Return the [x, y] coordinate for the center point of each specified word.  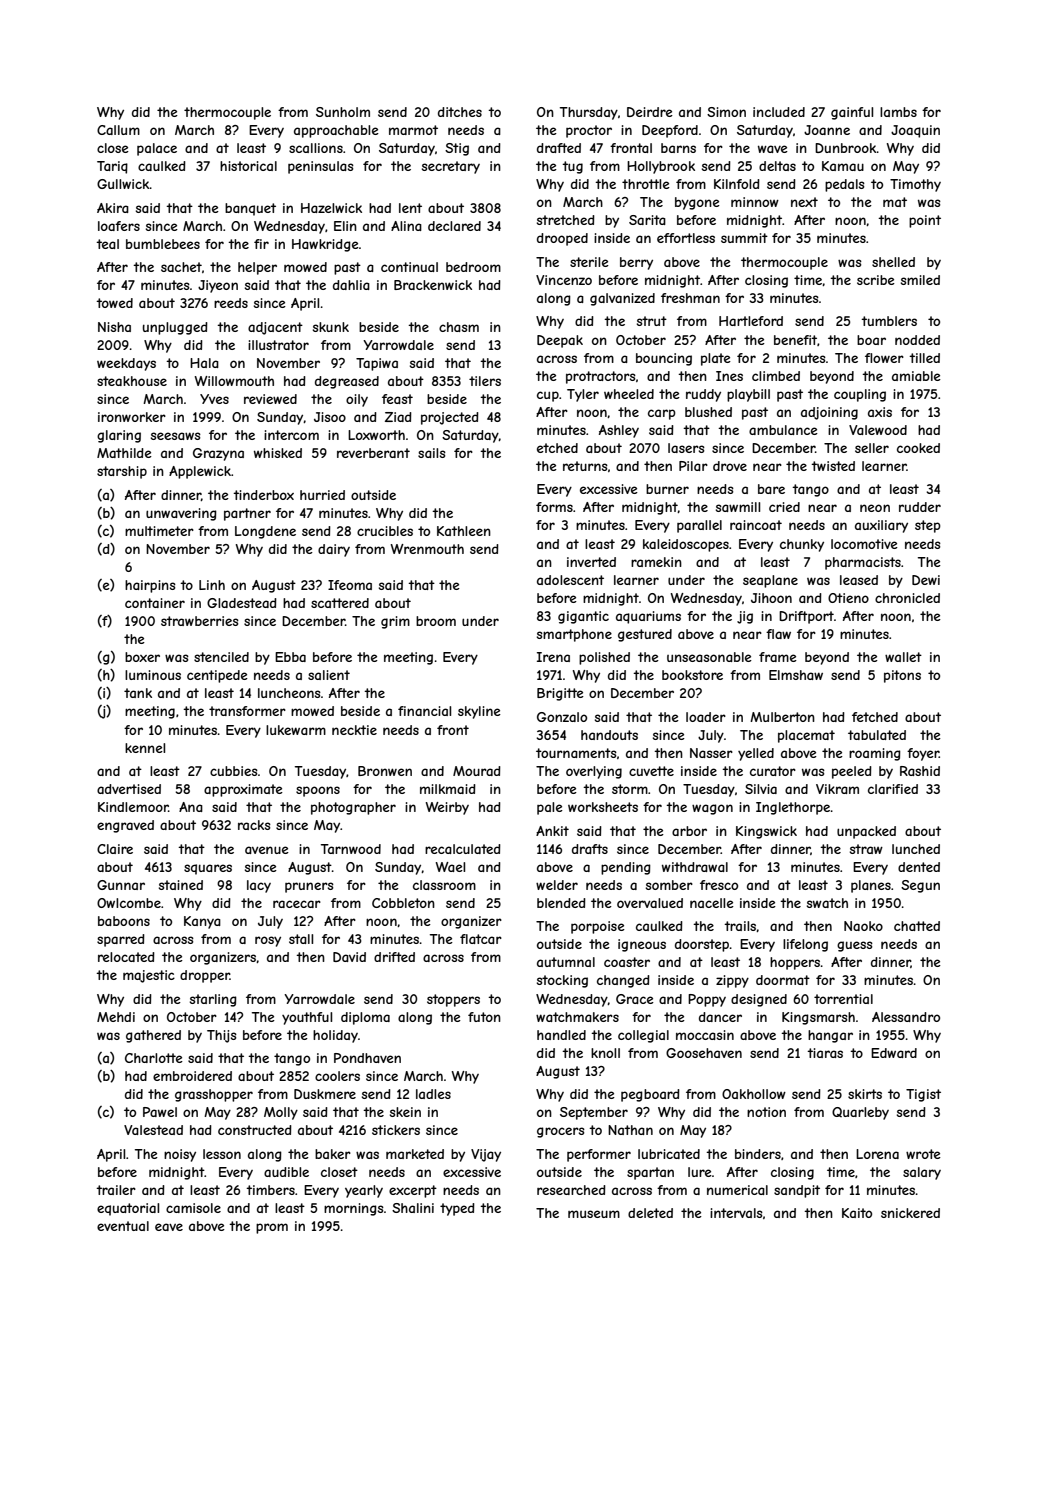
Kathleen [464, 531]
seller [872, 448]
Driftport [806, 617]
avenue [267, 850]
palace [157, 149]
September [594, 1113]
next [804, 202]
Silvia [761, 789]
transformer [247, 711]
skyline [479, 712]
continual [409, 267]
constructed [255, 1130]
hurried [322, 495]
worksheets [603, 807]
